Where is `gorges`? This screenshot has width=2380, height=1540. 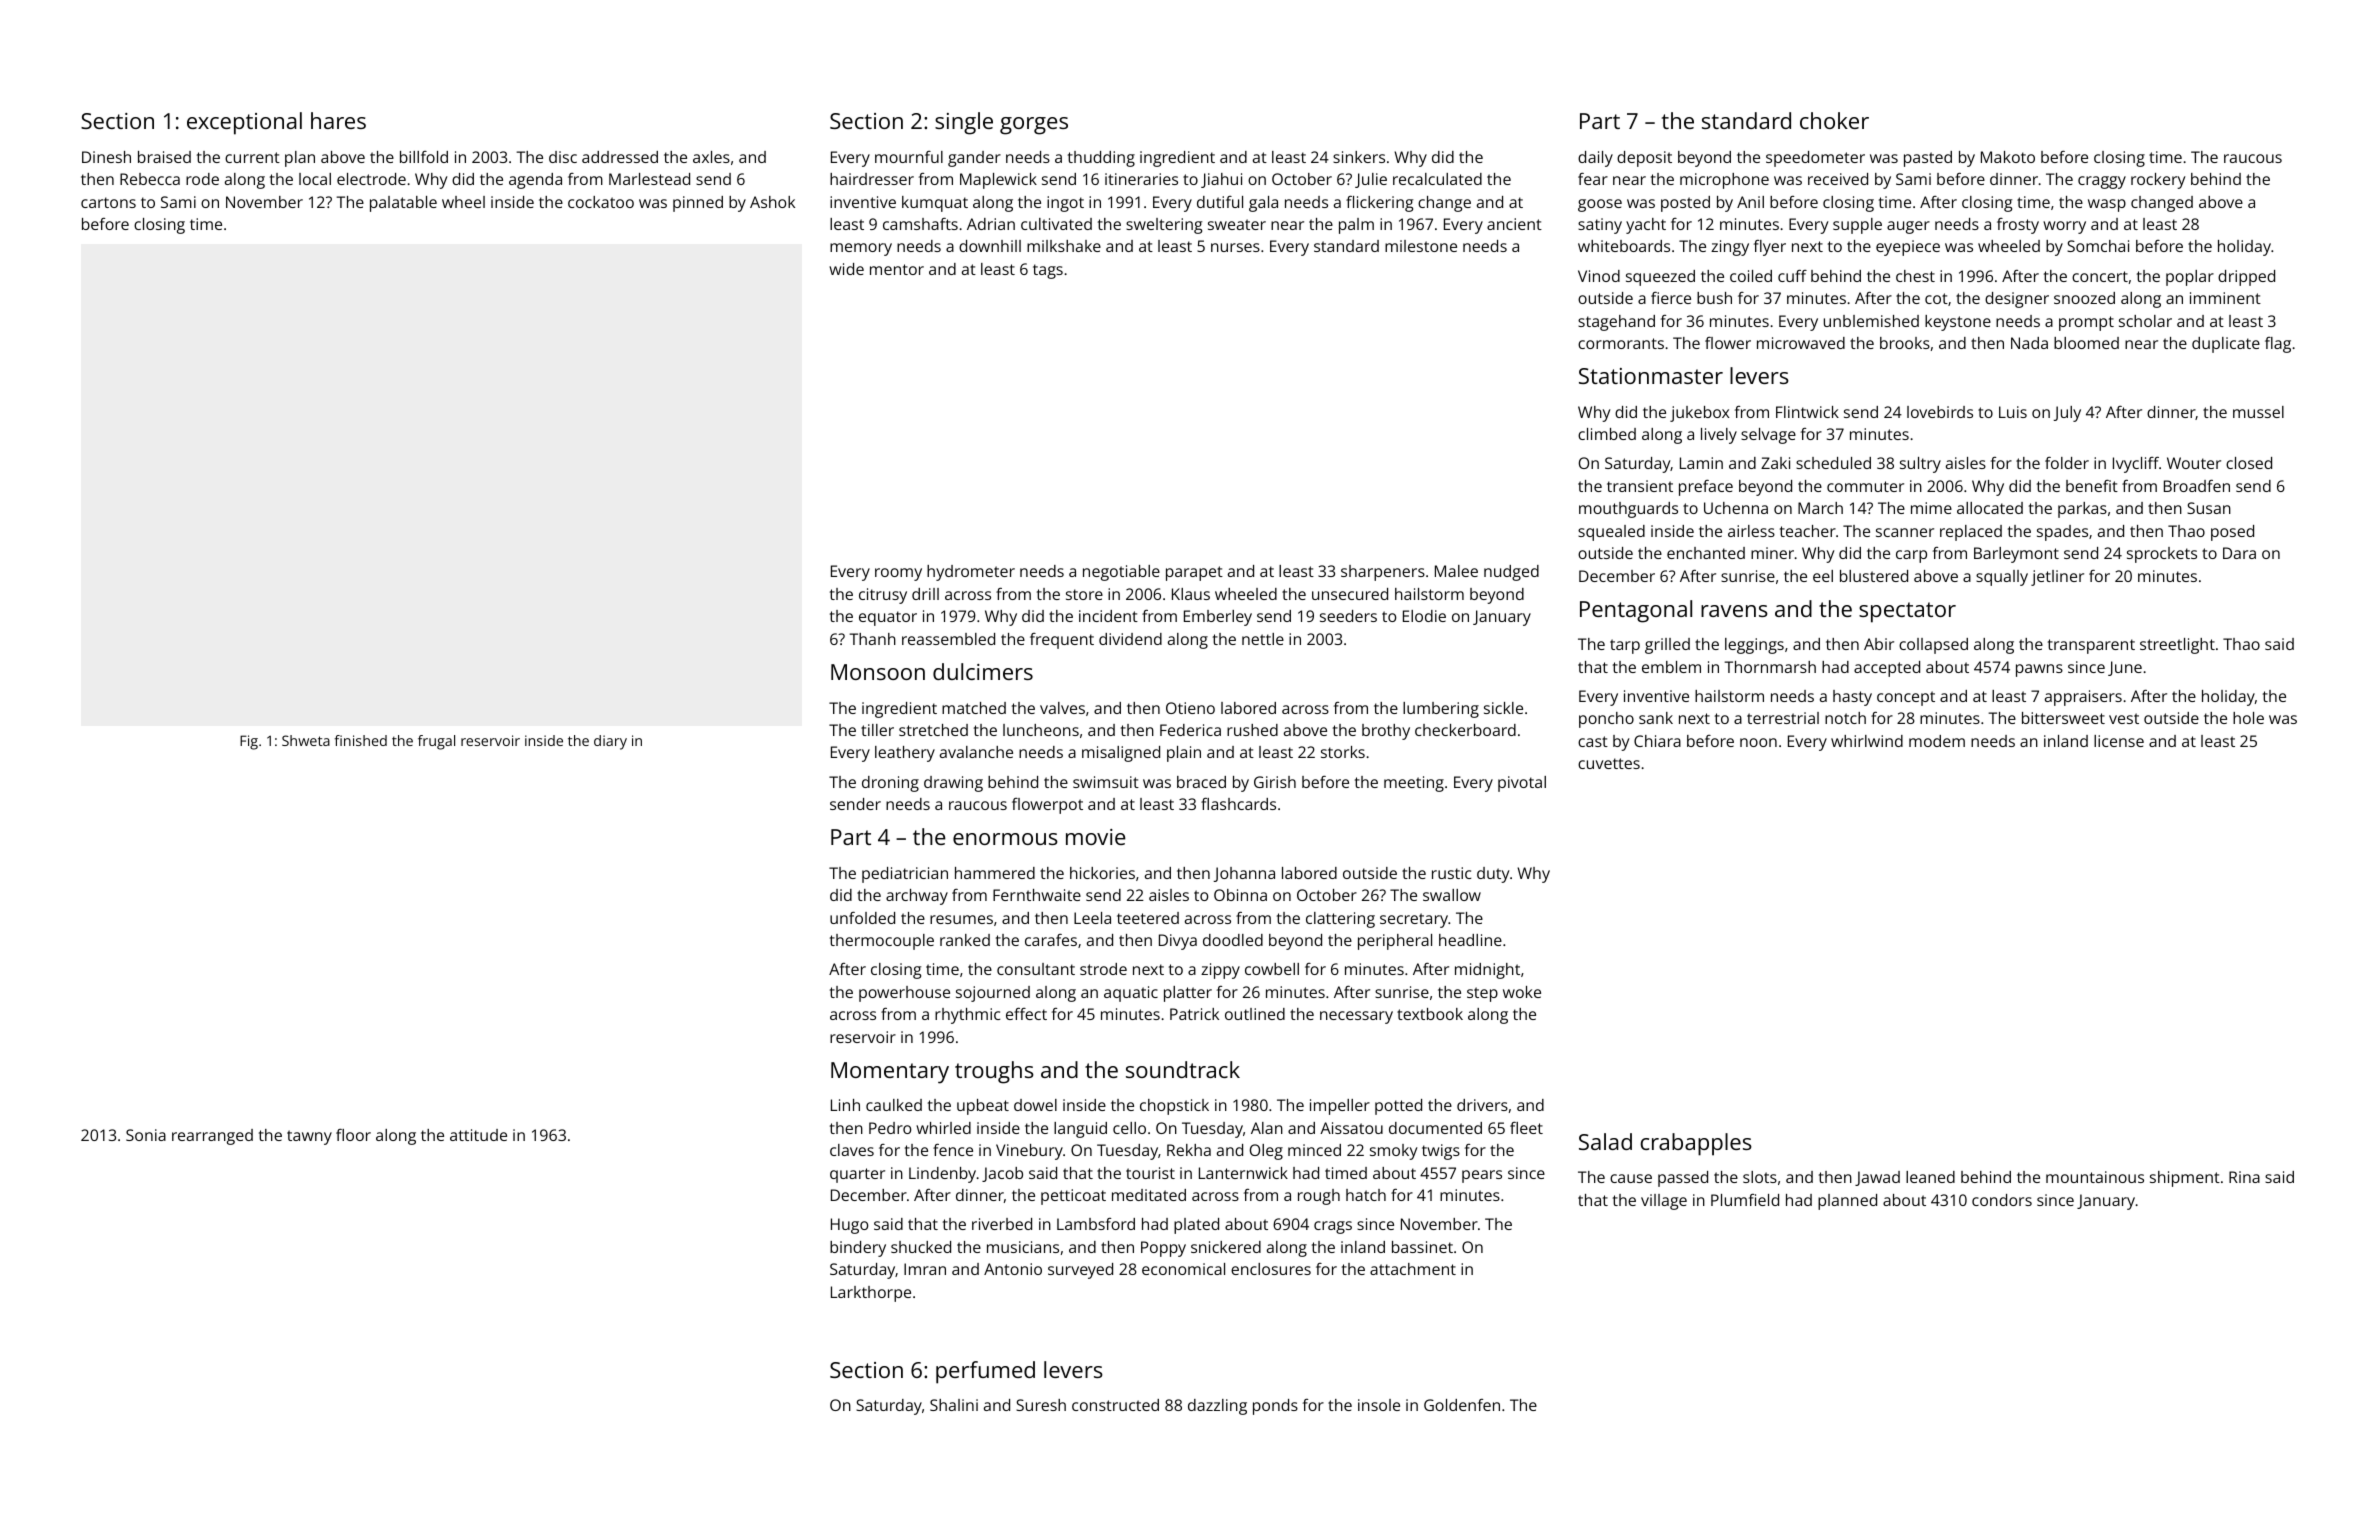 gorges is located at coordinates (1034, 126).
